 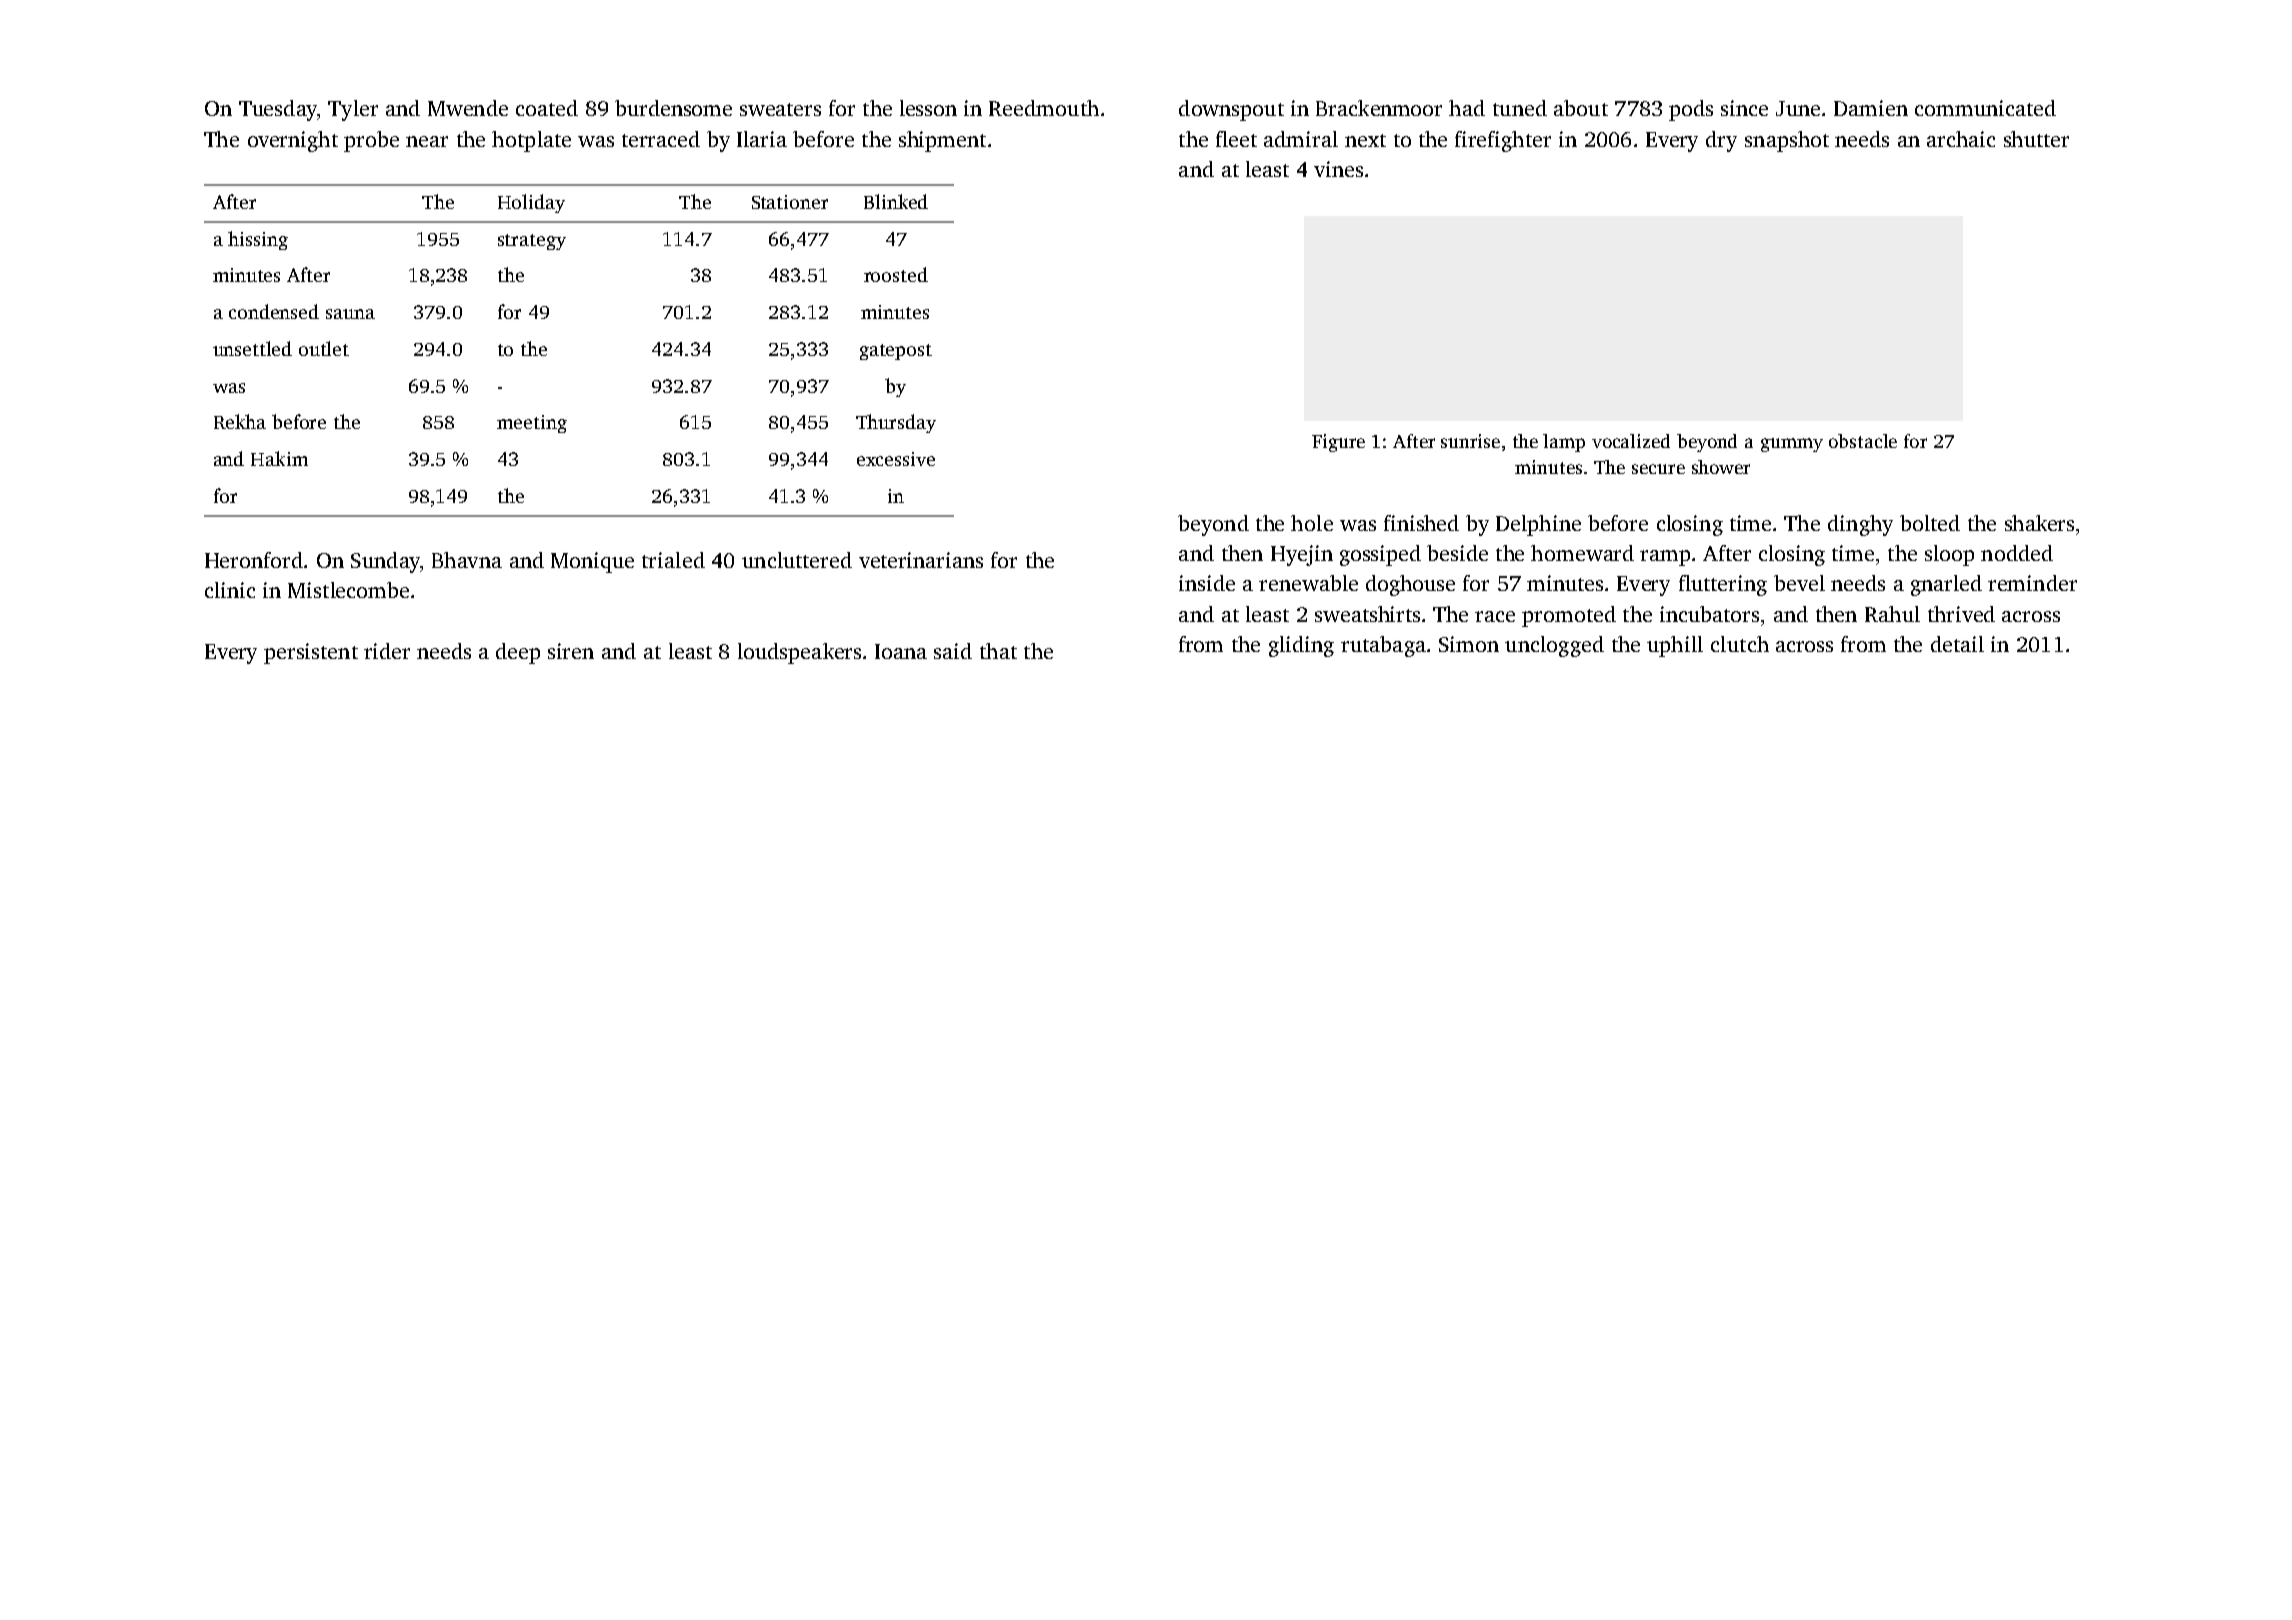 What do you see at coordinates (1338, 169) in the screenshot?
I see `vines` at bounding box center [1338, 169].
